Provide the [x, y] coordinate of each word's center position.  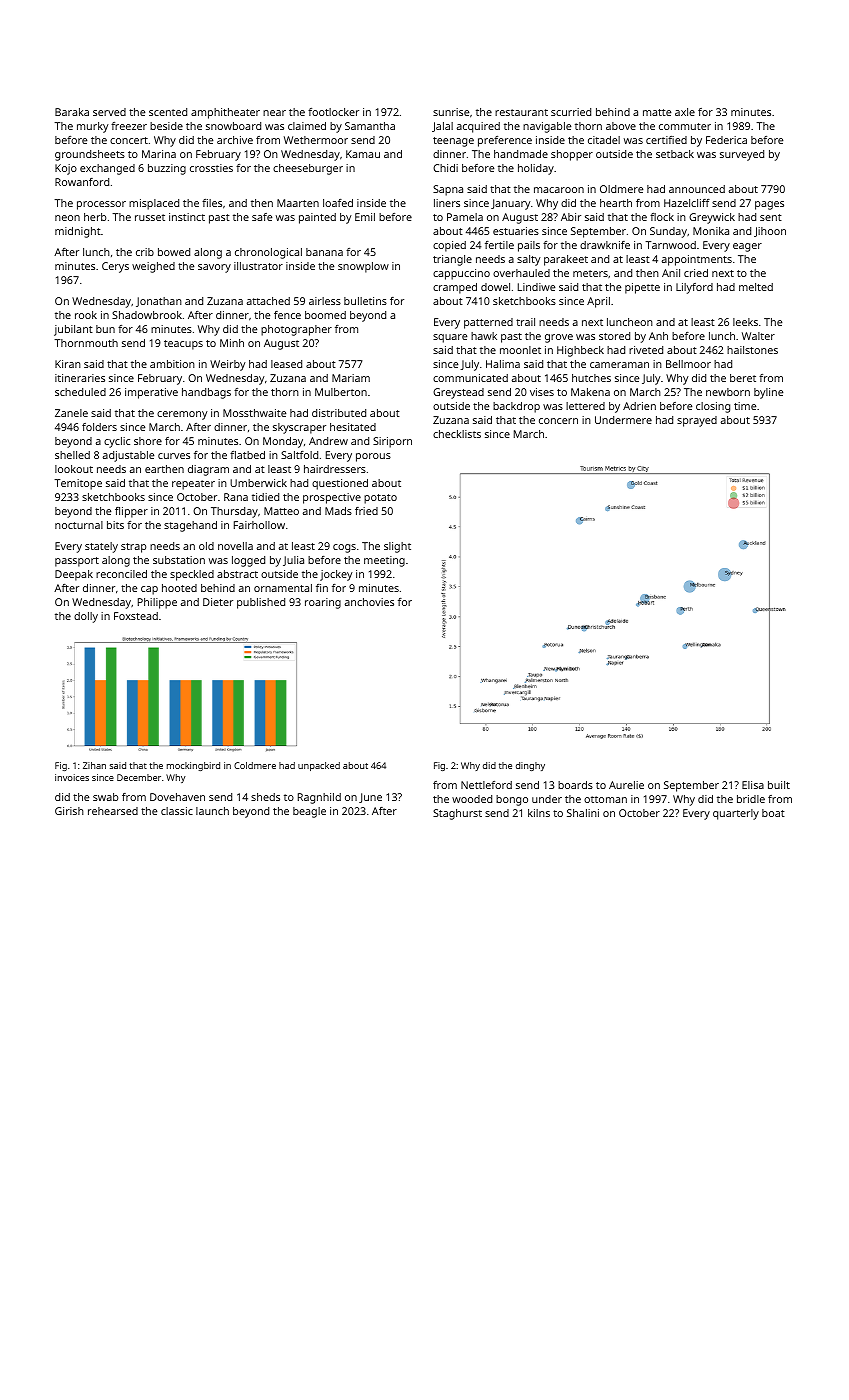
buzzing [167, 169]
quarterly [736, 814]
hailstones [752, 350]
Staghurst [457, 814]
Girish [69, 811]
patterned [488, 323]
